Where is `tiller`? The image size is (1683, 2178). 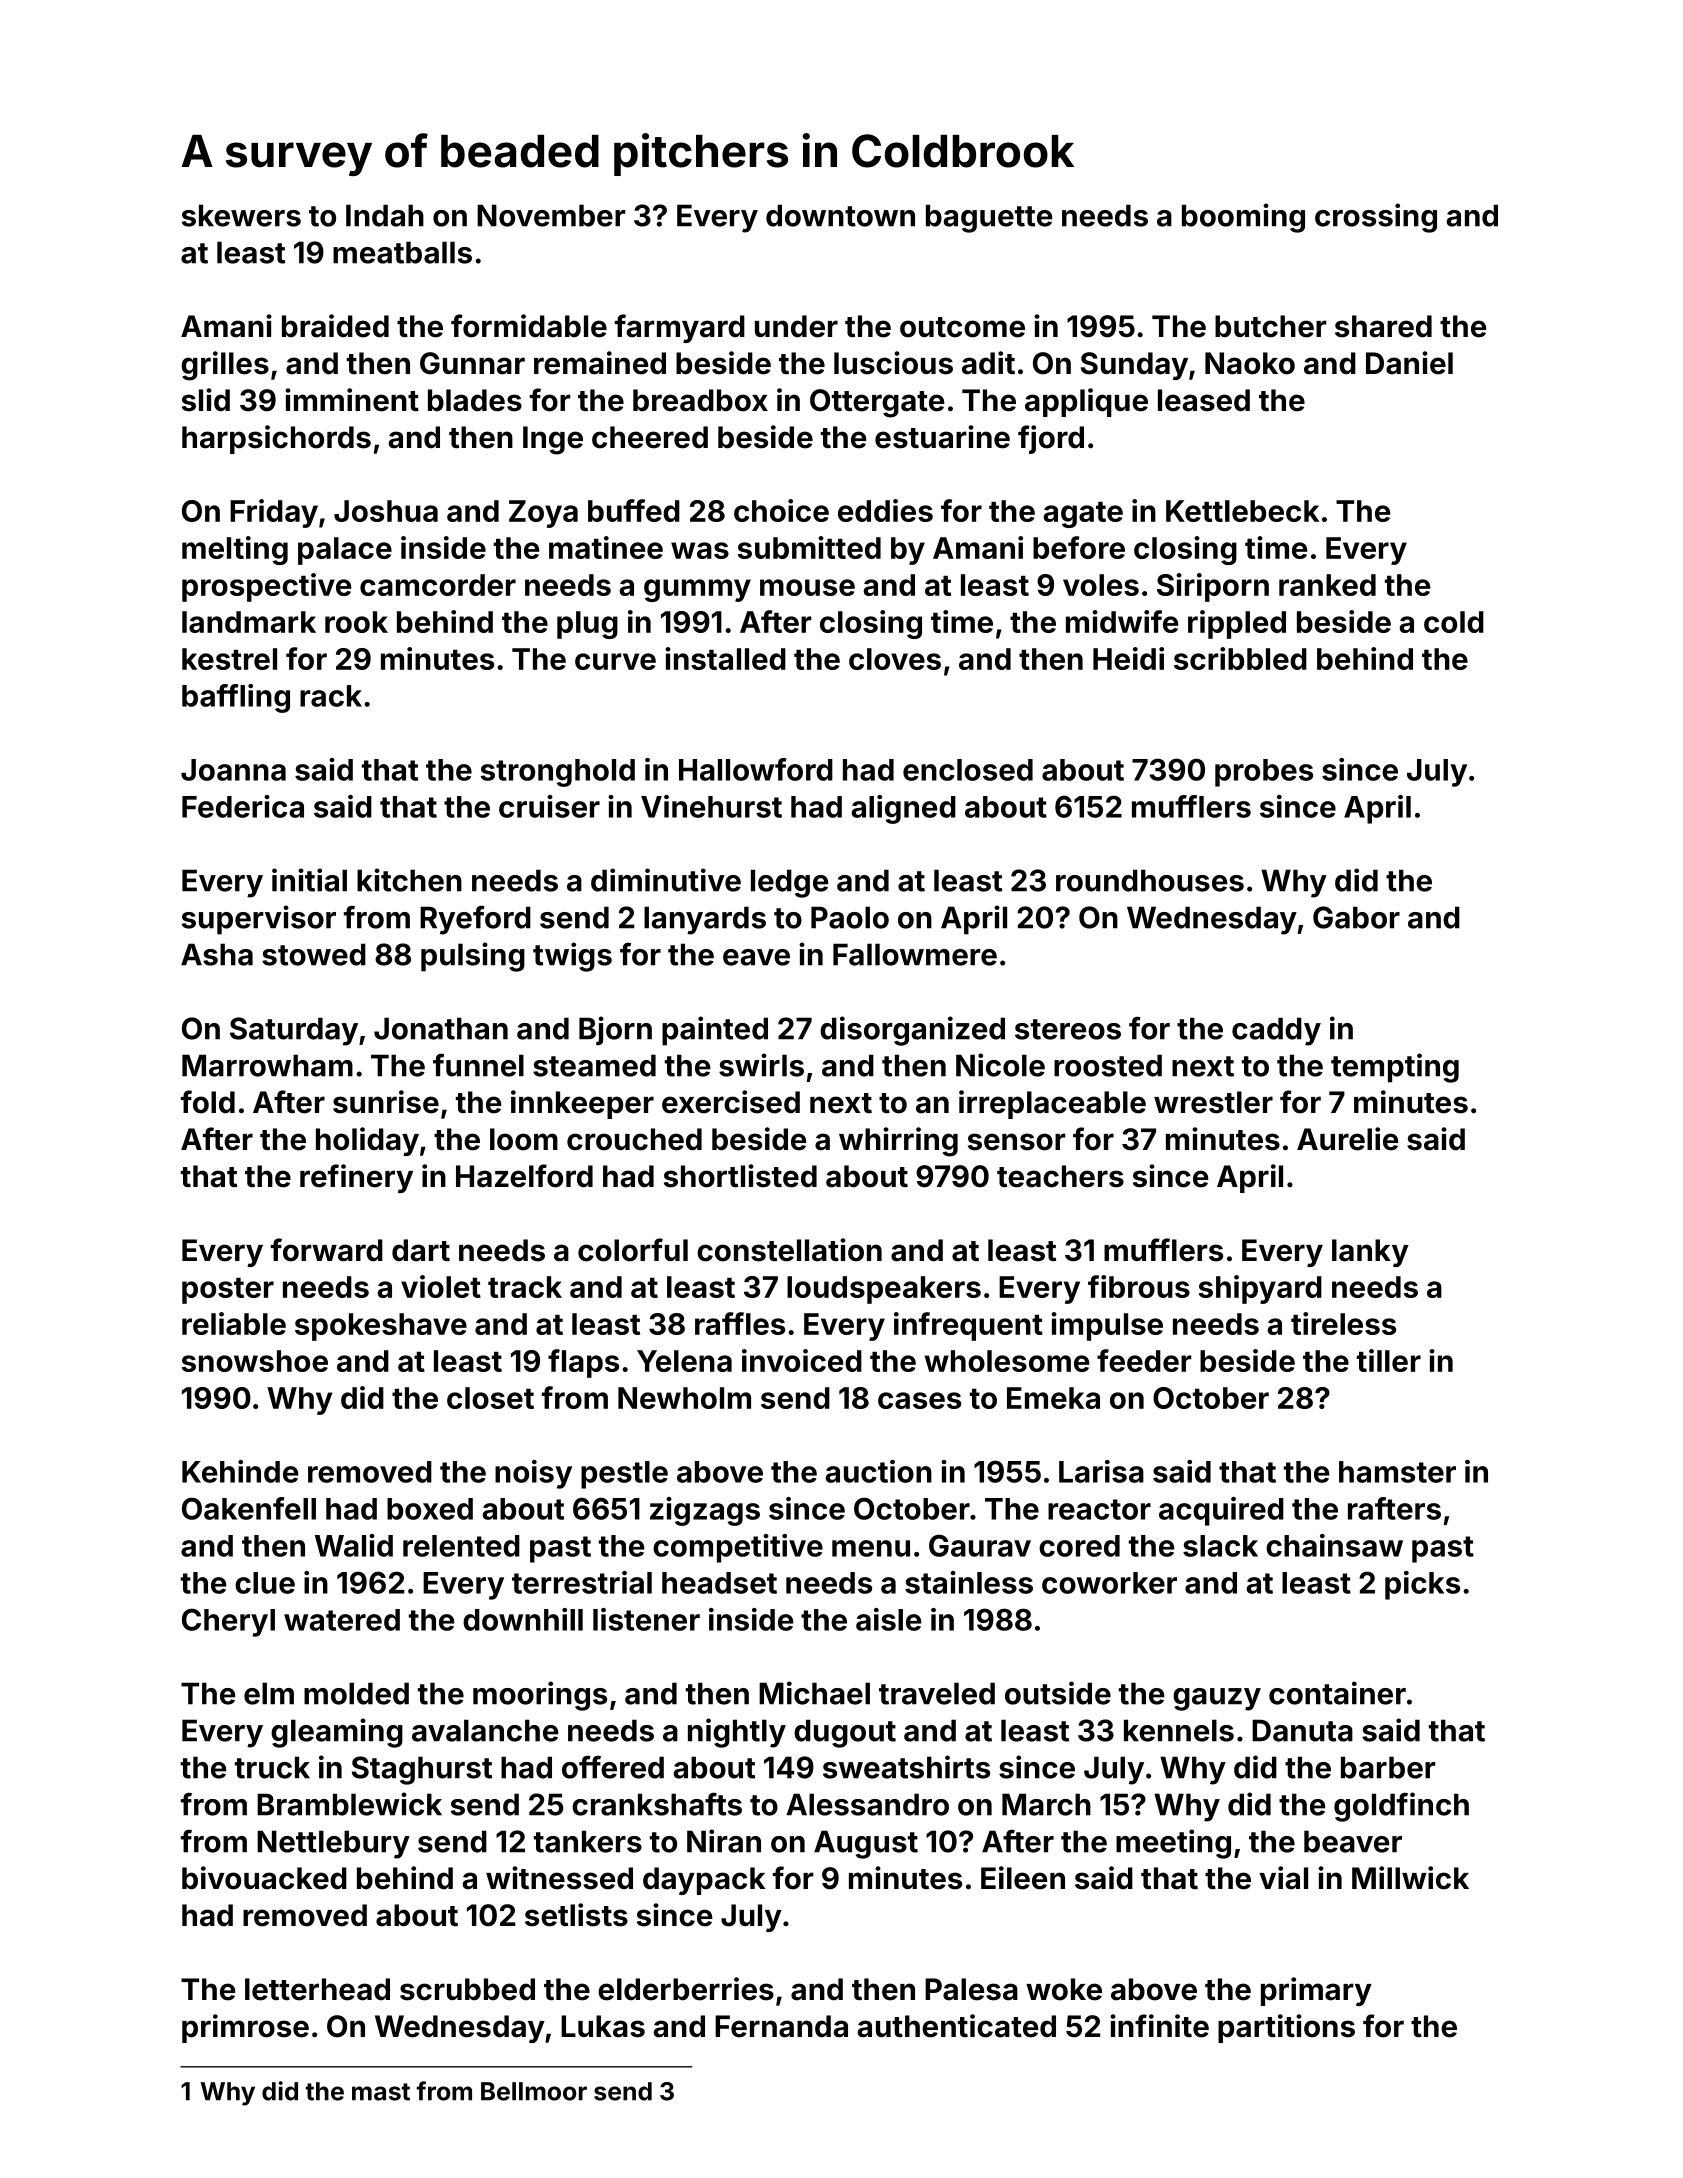 tiller is located at coordinates (1389, 1360).
